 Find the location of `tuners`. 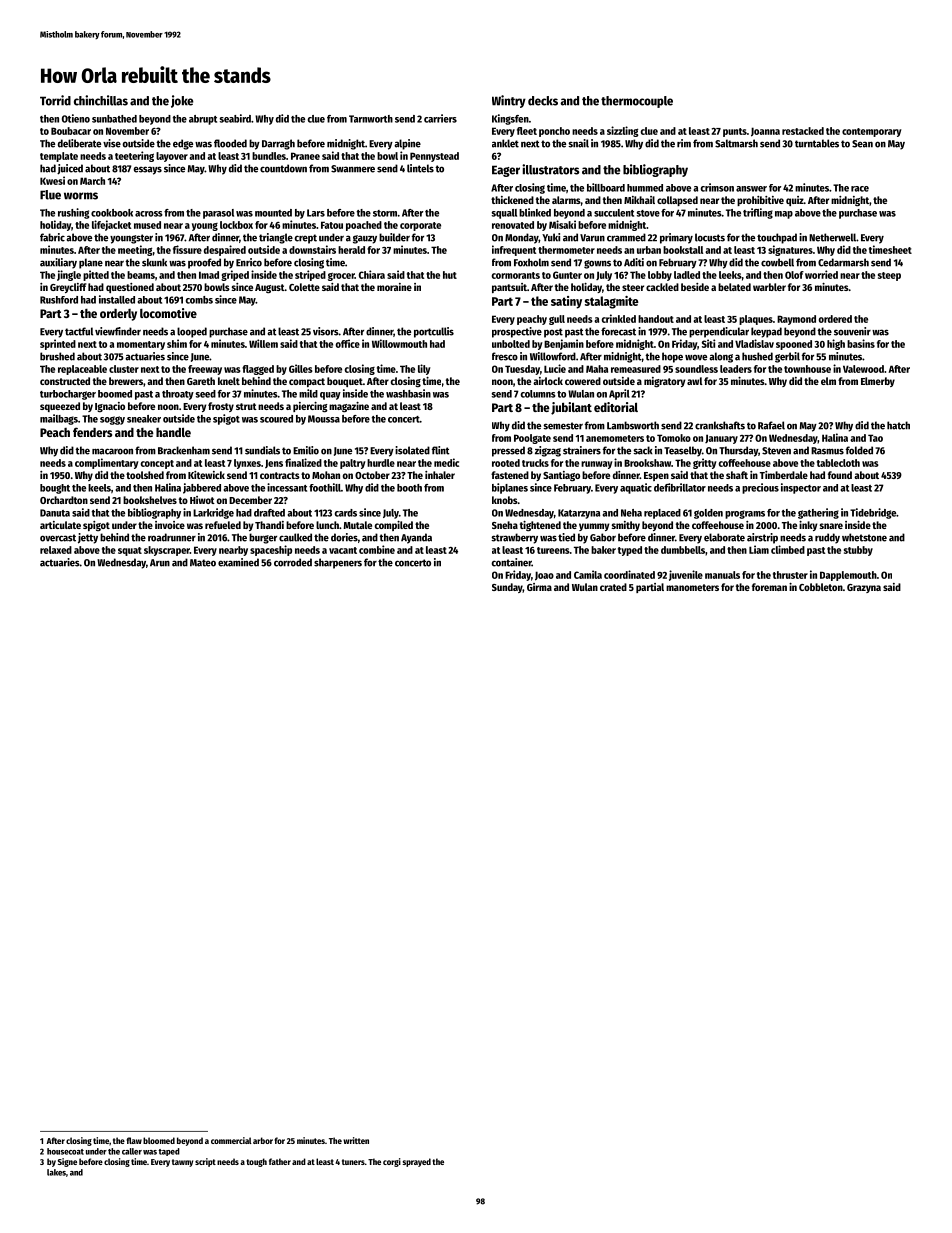

tuners is located at coordinates (353, 1162).
